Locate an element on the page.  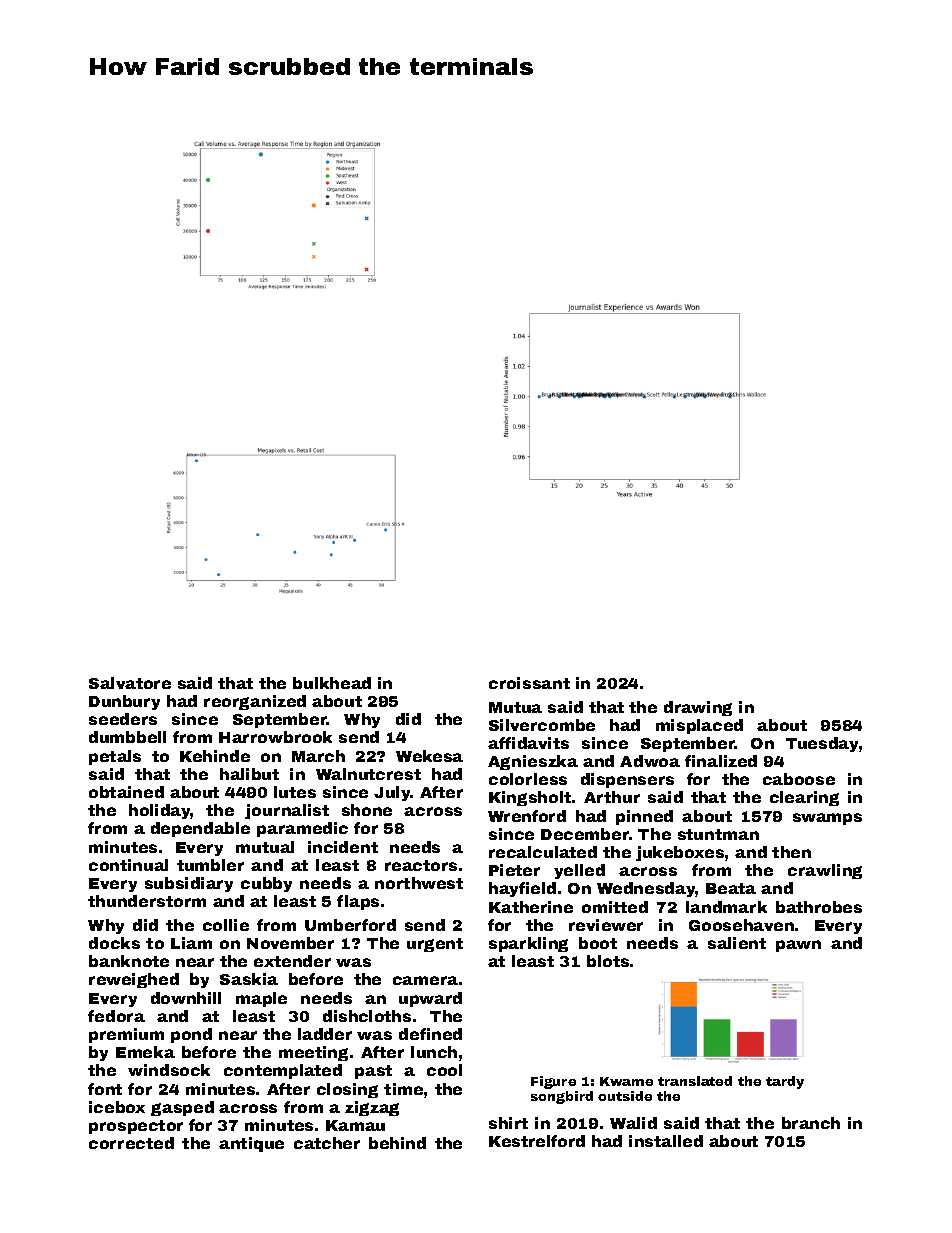
Silvercombe is located at coordinates (542, 725).
